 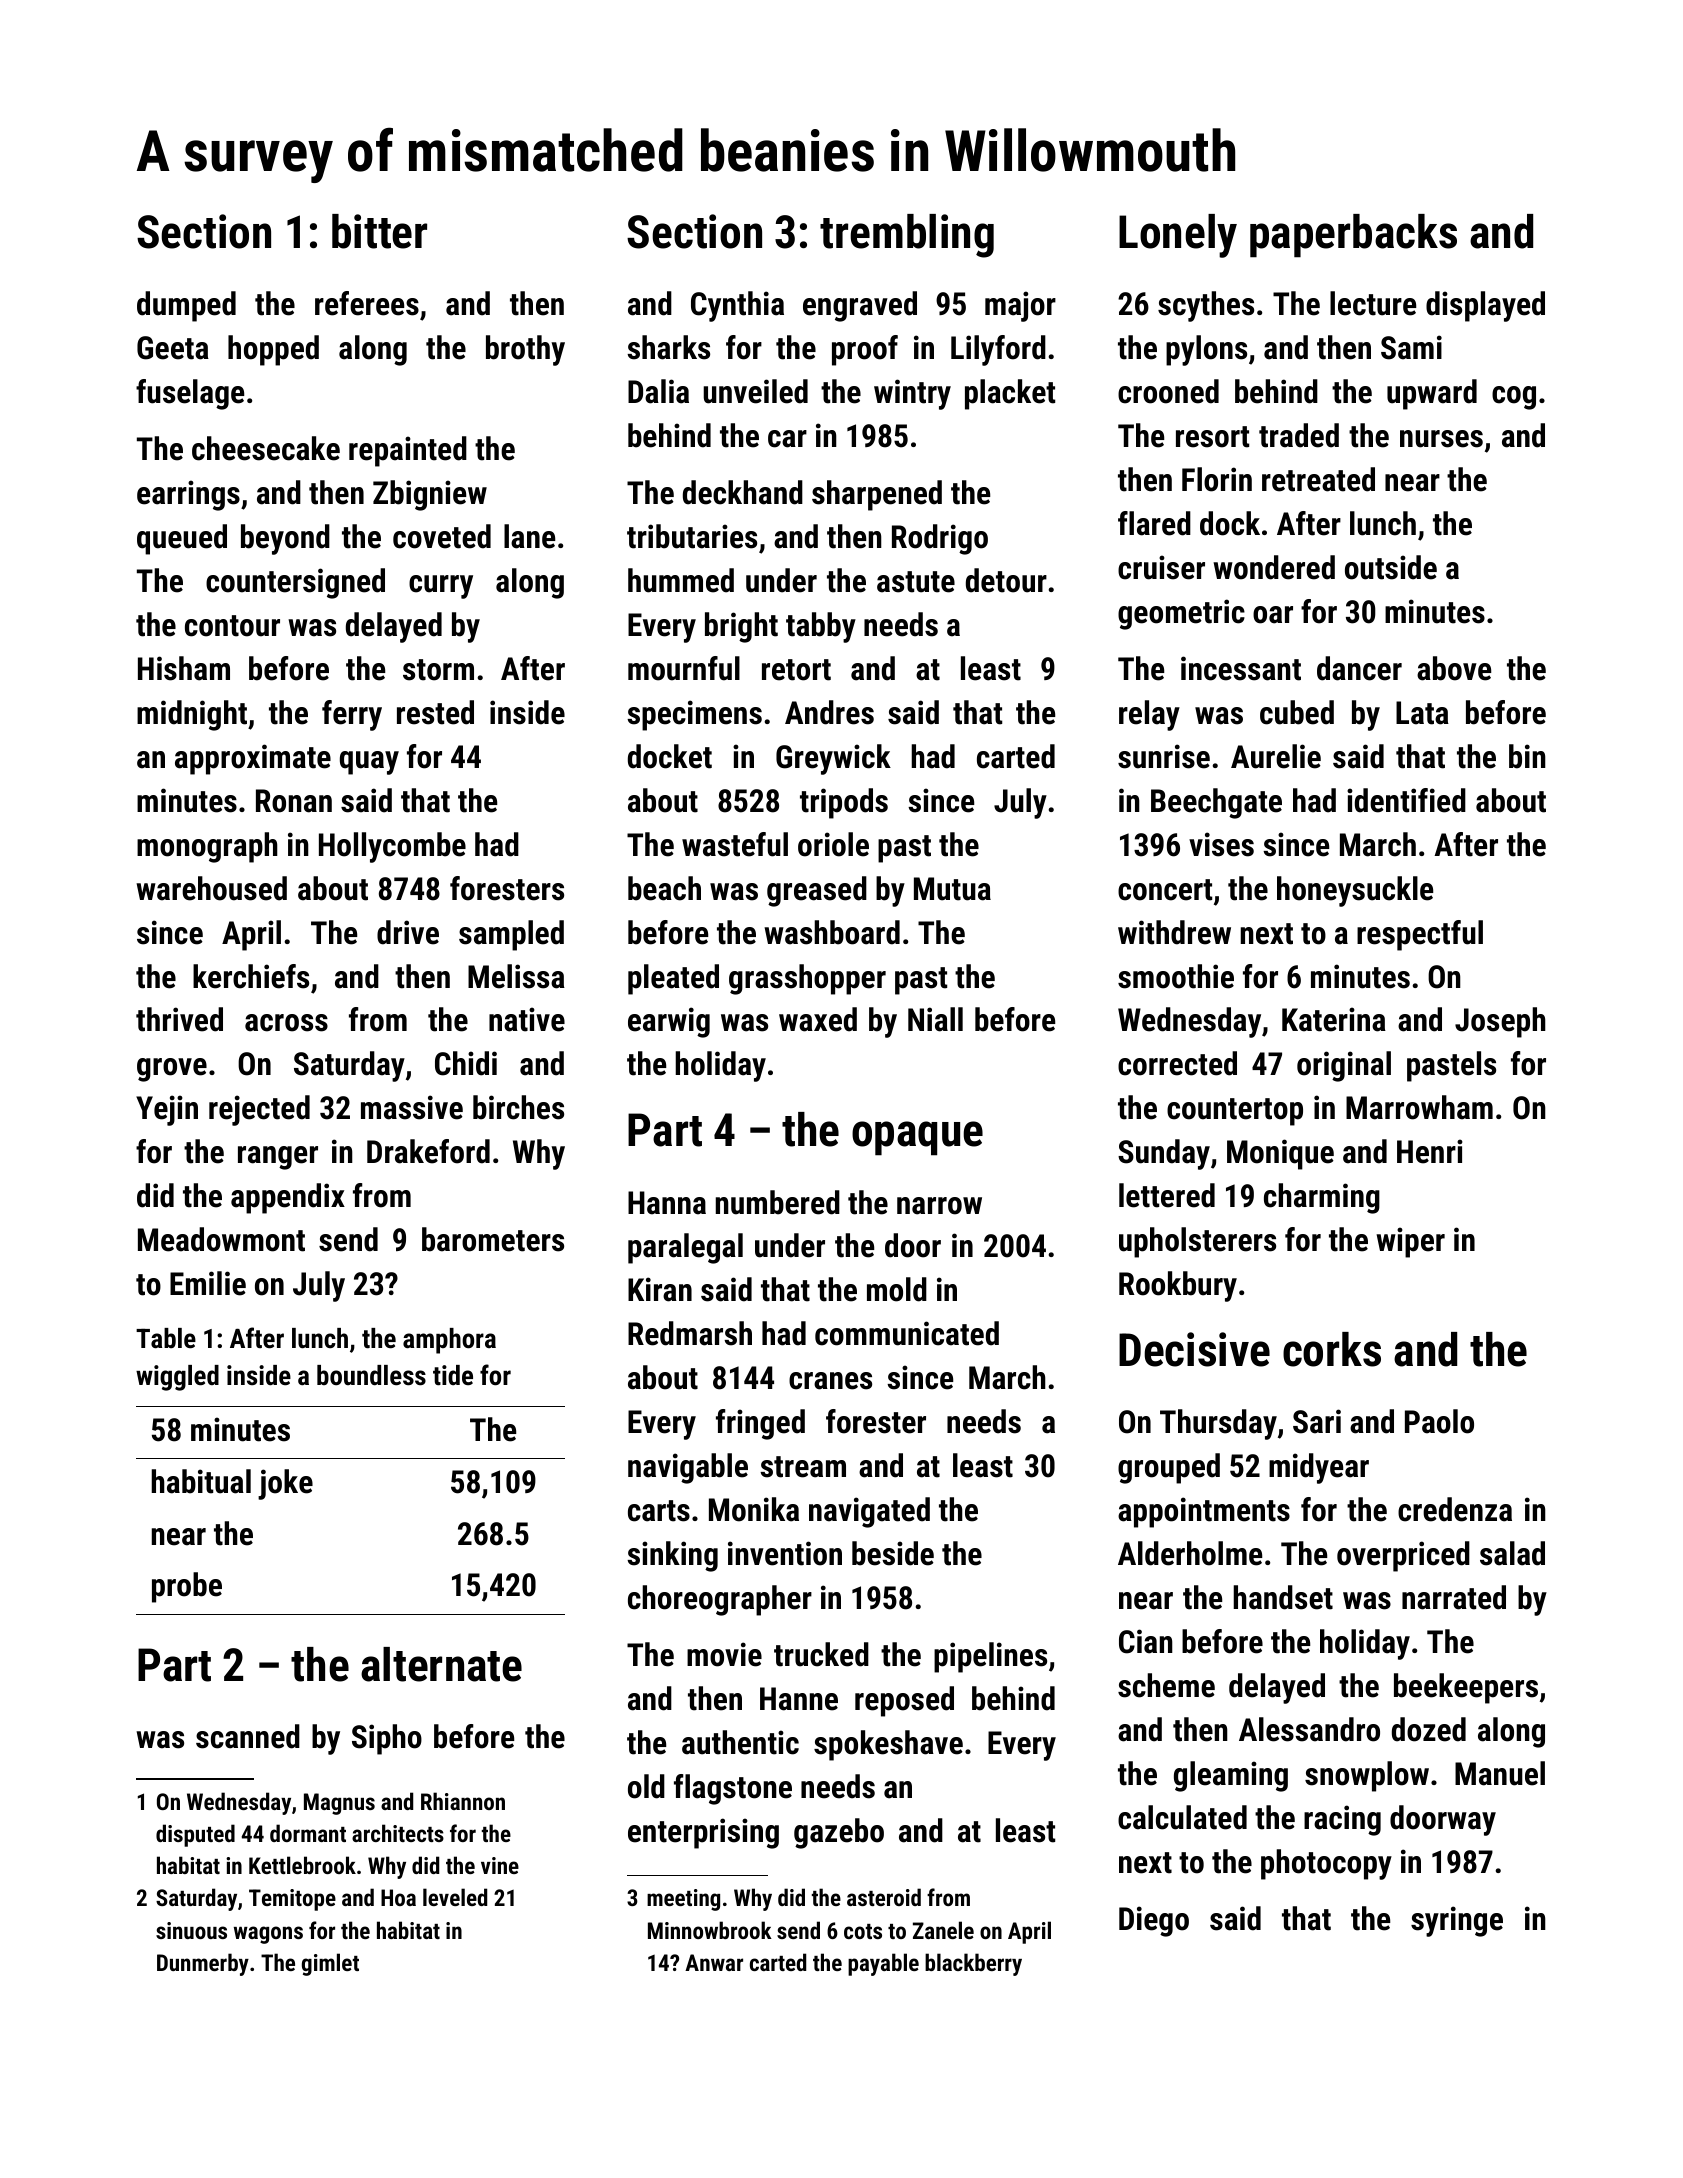 What do you see at coordinates (1454, 1597) in the image?
I see `narrated` at bounding box center [1454, 1597].
